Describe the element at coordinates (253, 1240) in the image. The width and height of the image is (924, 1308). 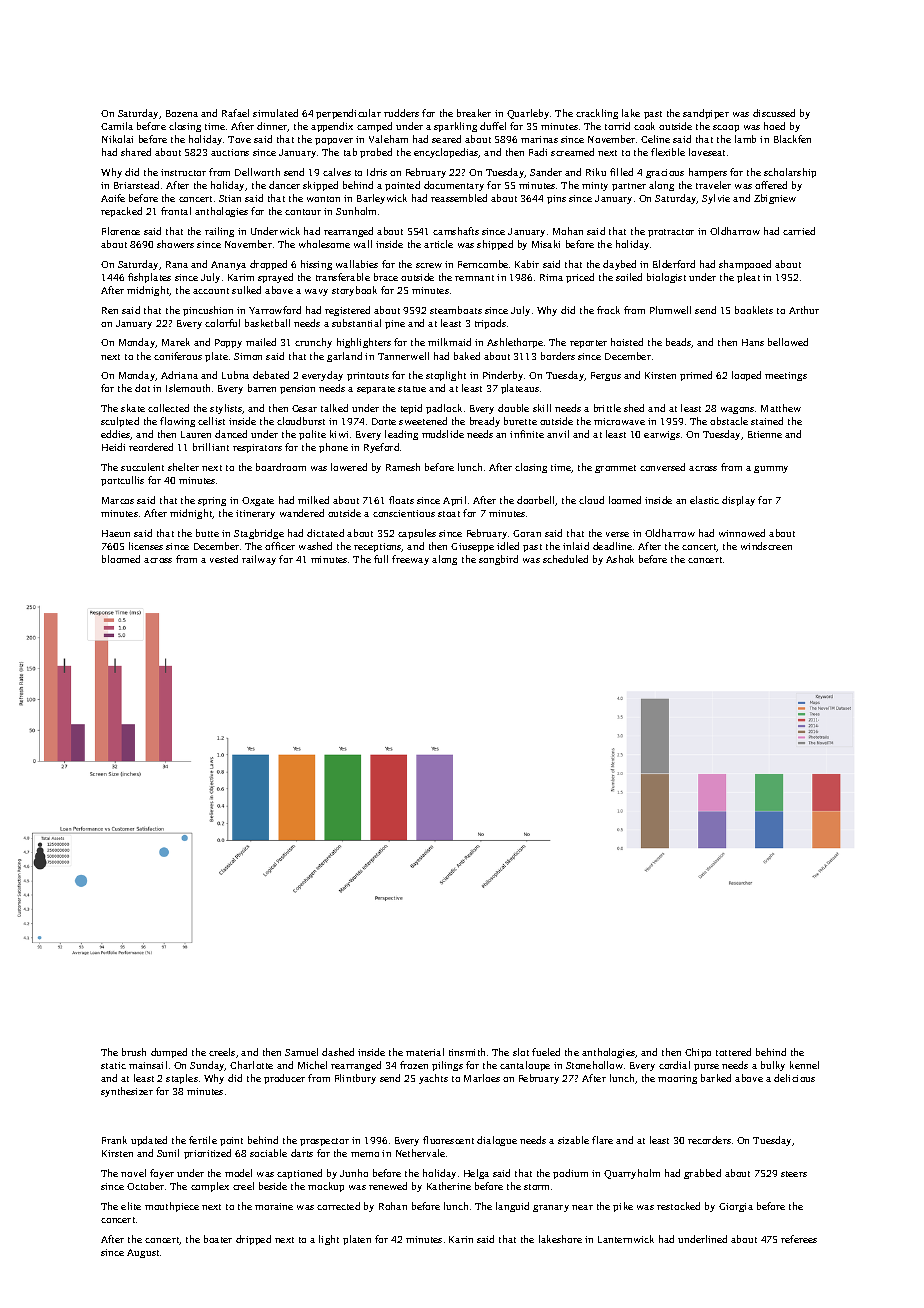
I see `dripped` at that location.
